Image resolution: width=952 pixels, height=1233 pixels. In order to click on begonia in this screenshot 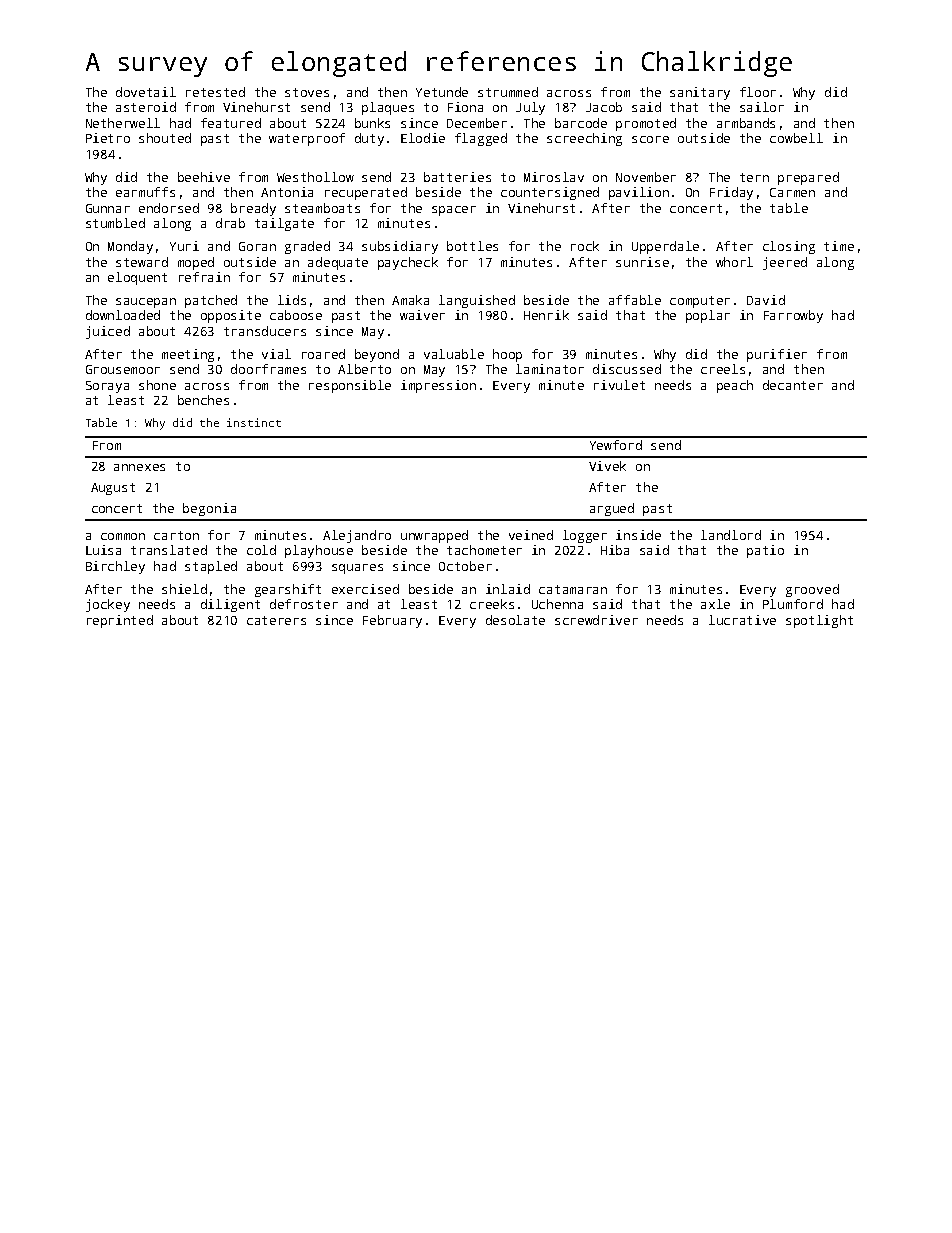, I will do `click(209, 509)`.
